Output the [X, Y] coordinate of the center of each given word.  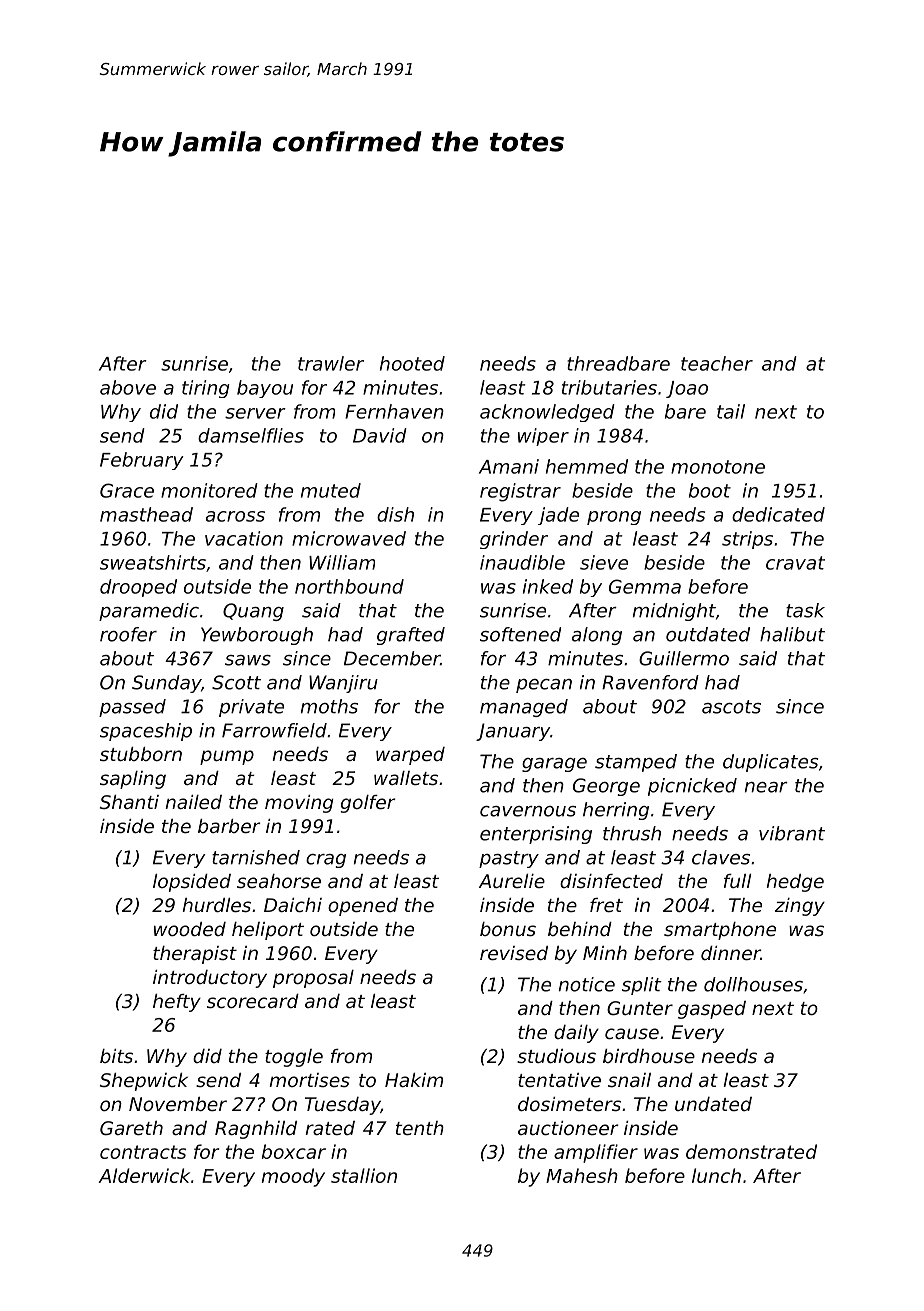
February [141, 461]
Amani [509, 466]
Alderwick [144, 1175]
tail [731, 411]
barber [229, 826]
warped [410, 756]
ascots [731, 707]
